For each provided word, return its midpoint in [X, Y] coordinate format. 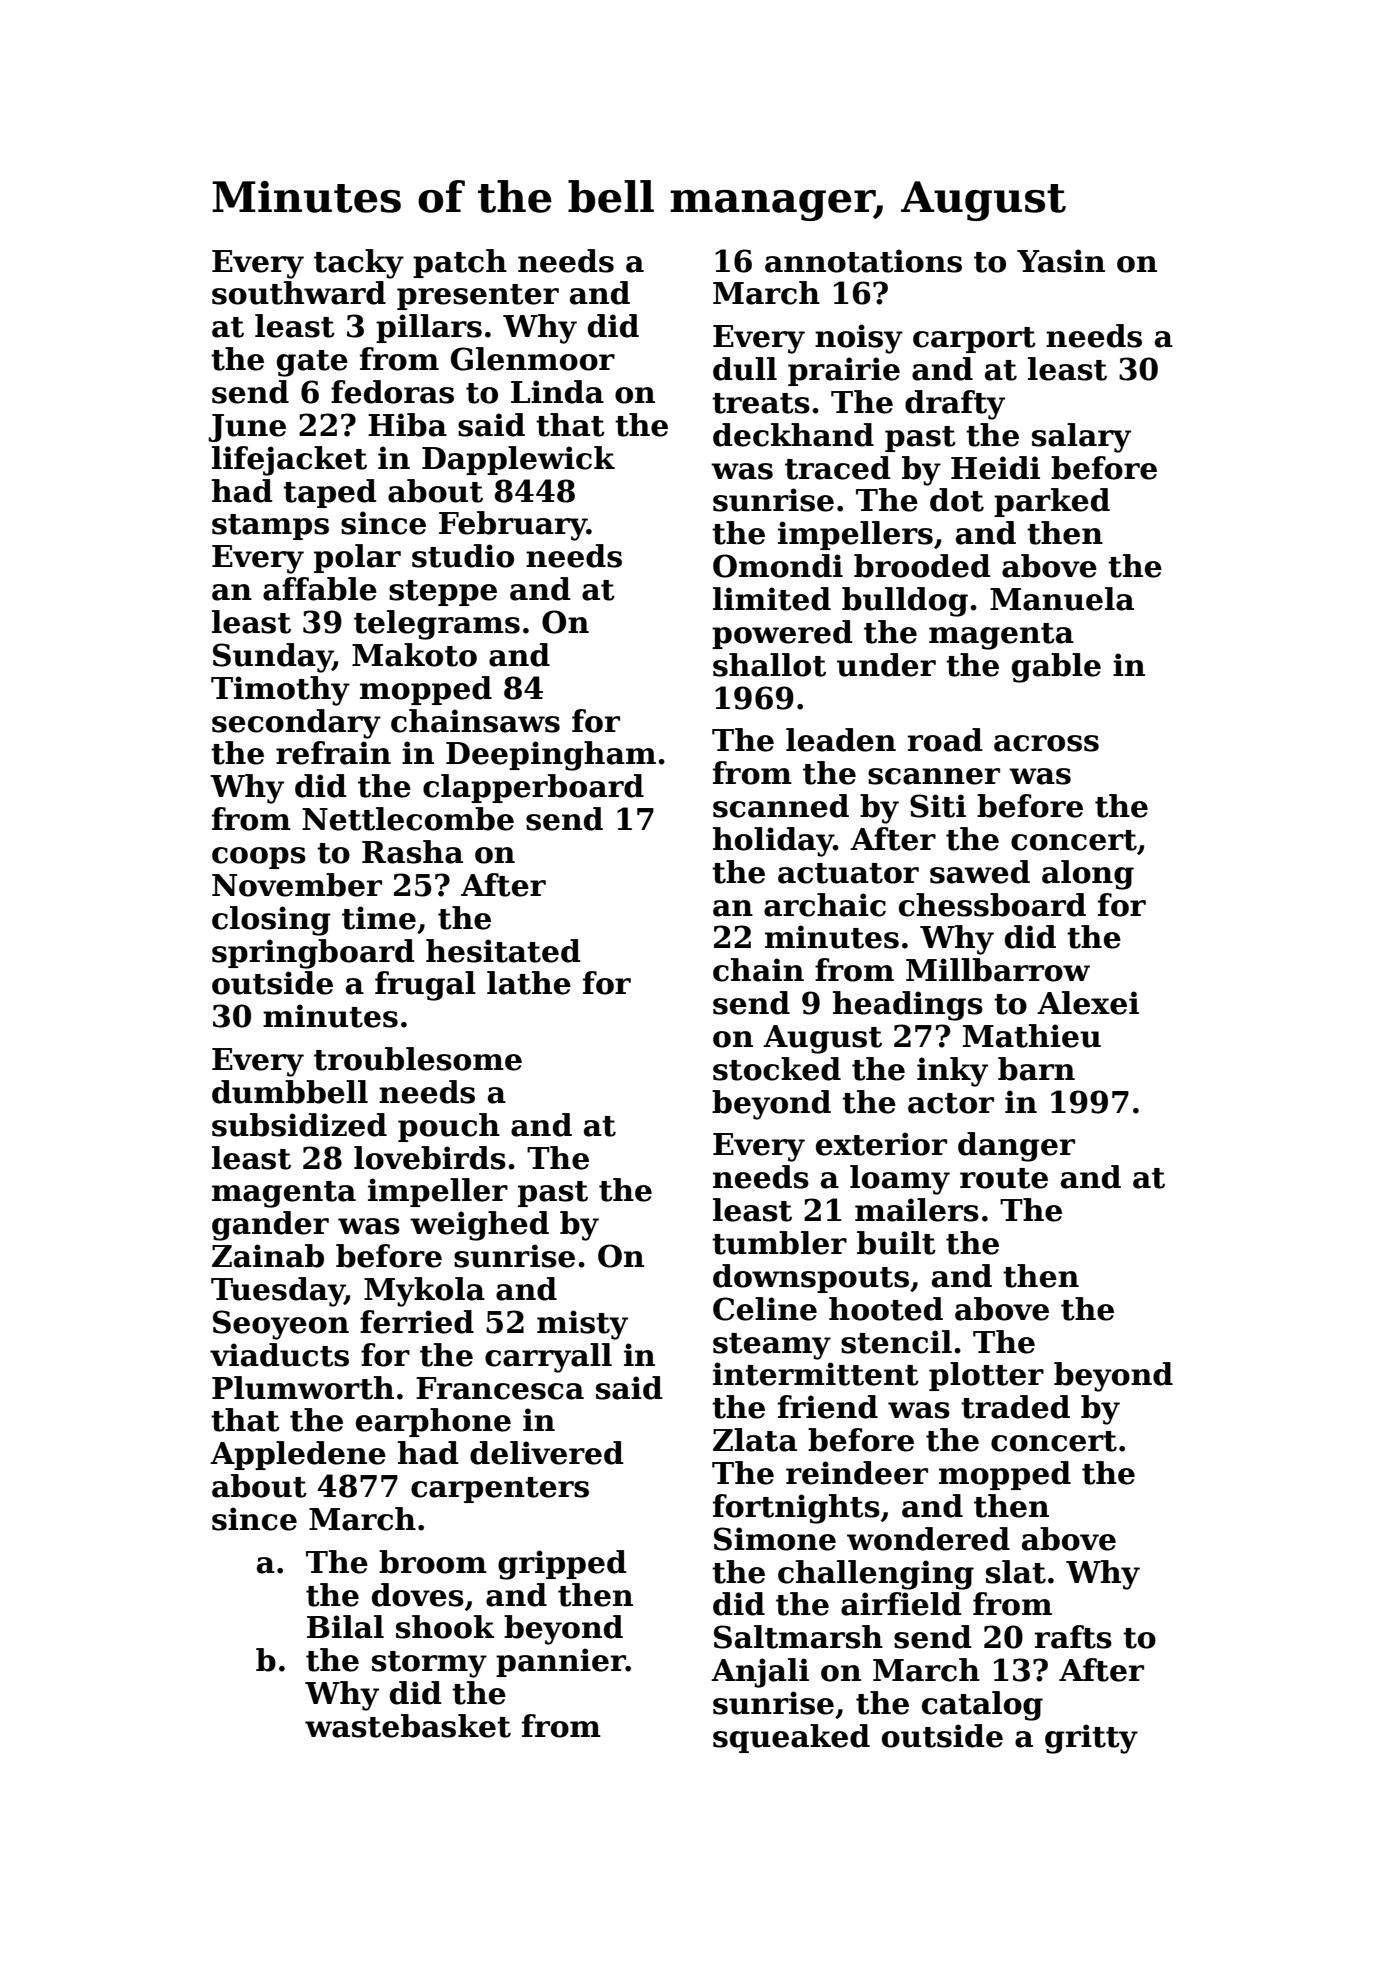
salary [1081, 438]
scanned [781, 806]
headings [908, 1006]
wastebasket [408, 1726]
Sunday [273, 658]
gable [1056, 668]
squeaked [791, 1738]
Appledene [298, 1455]
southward [299, 293]
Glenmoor [533, 359]
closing [271, 921]
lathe [529, 983]
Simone [775, 1539]
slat [1016, 1572]
